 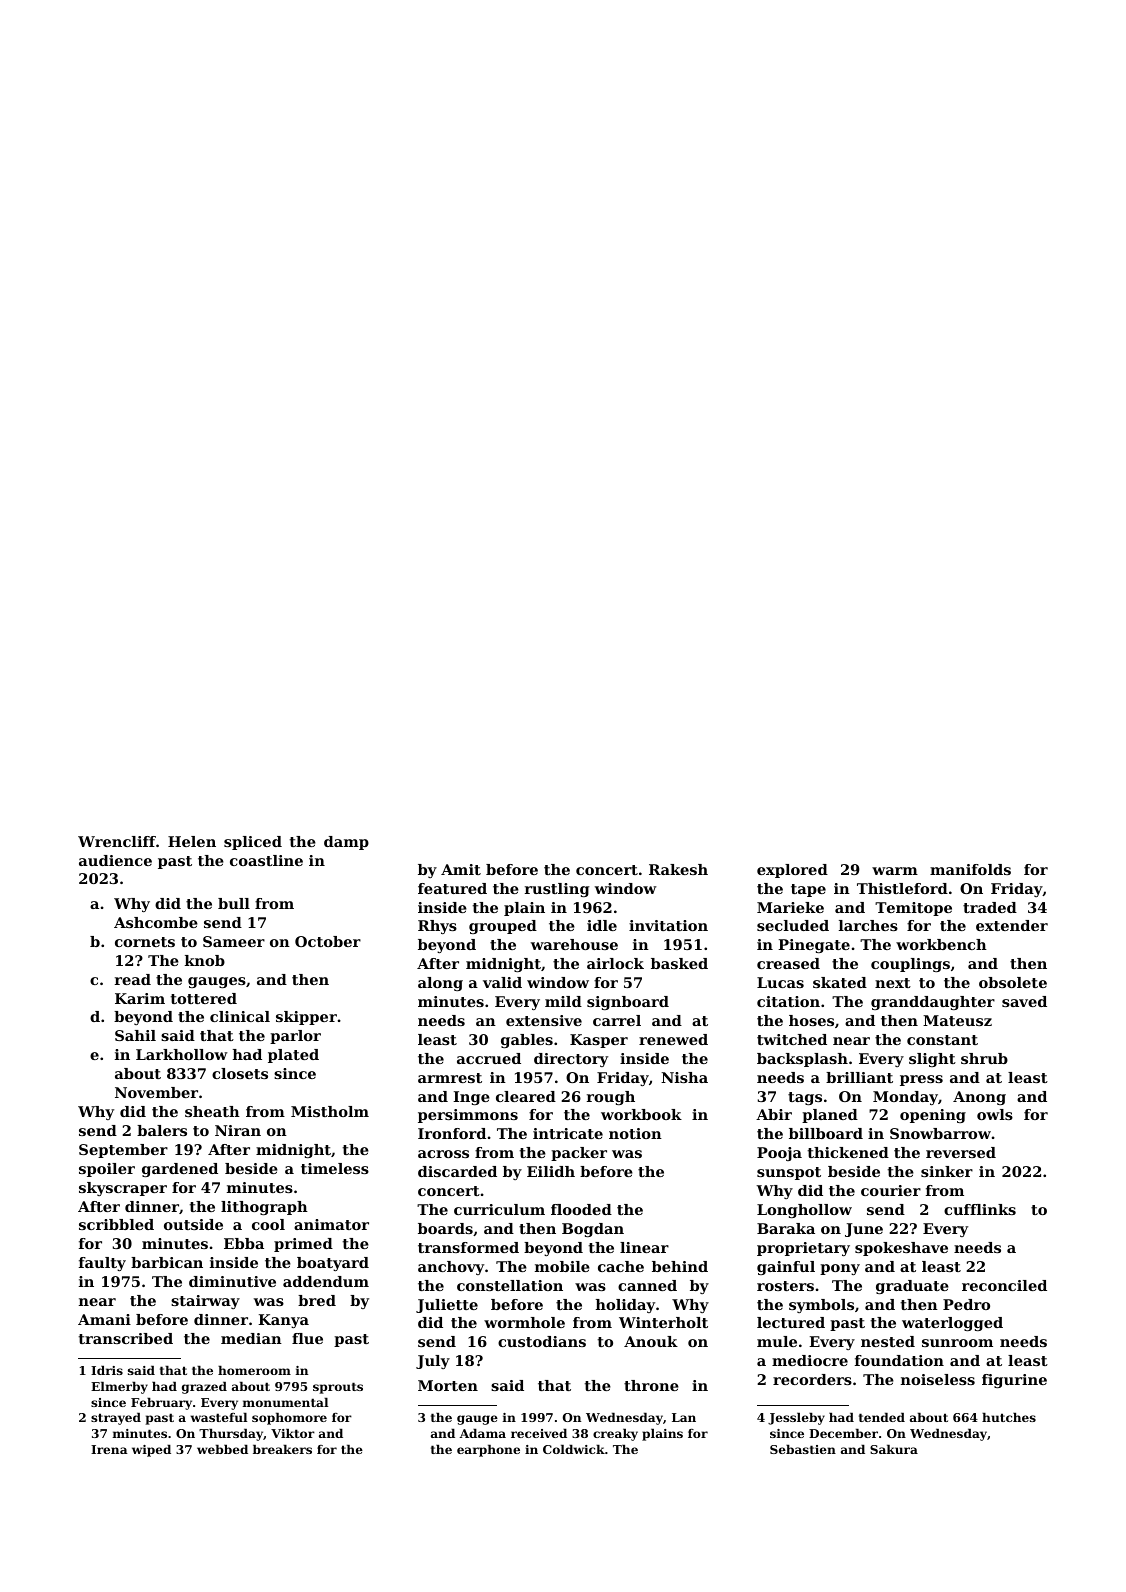 I want to click on warehouse, so click(x=574, y=944).
